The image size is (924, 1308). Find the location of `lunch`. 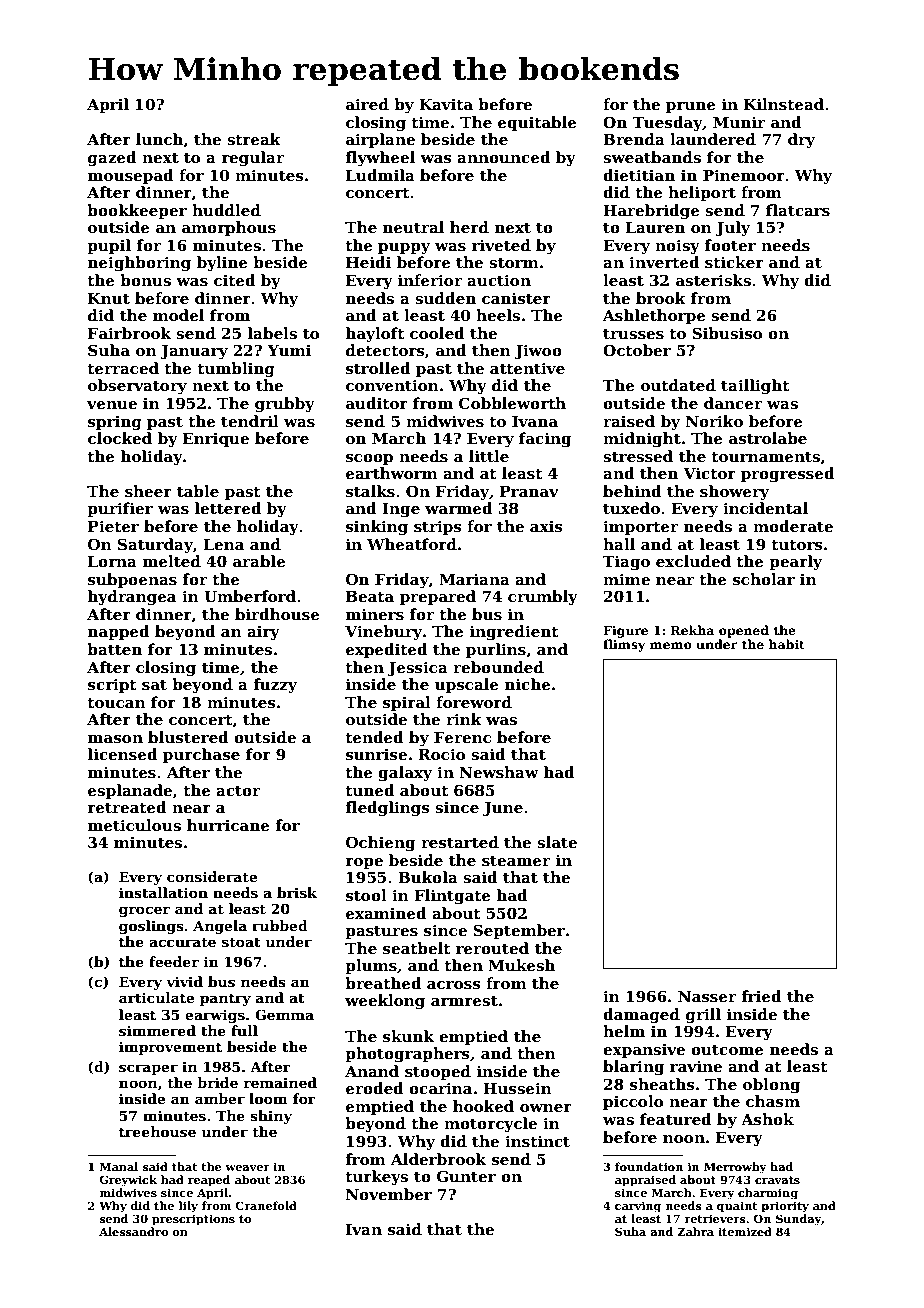

lunch is located at coordinates (160, 140).
